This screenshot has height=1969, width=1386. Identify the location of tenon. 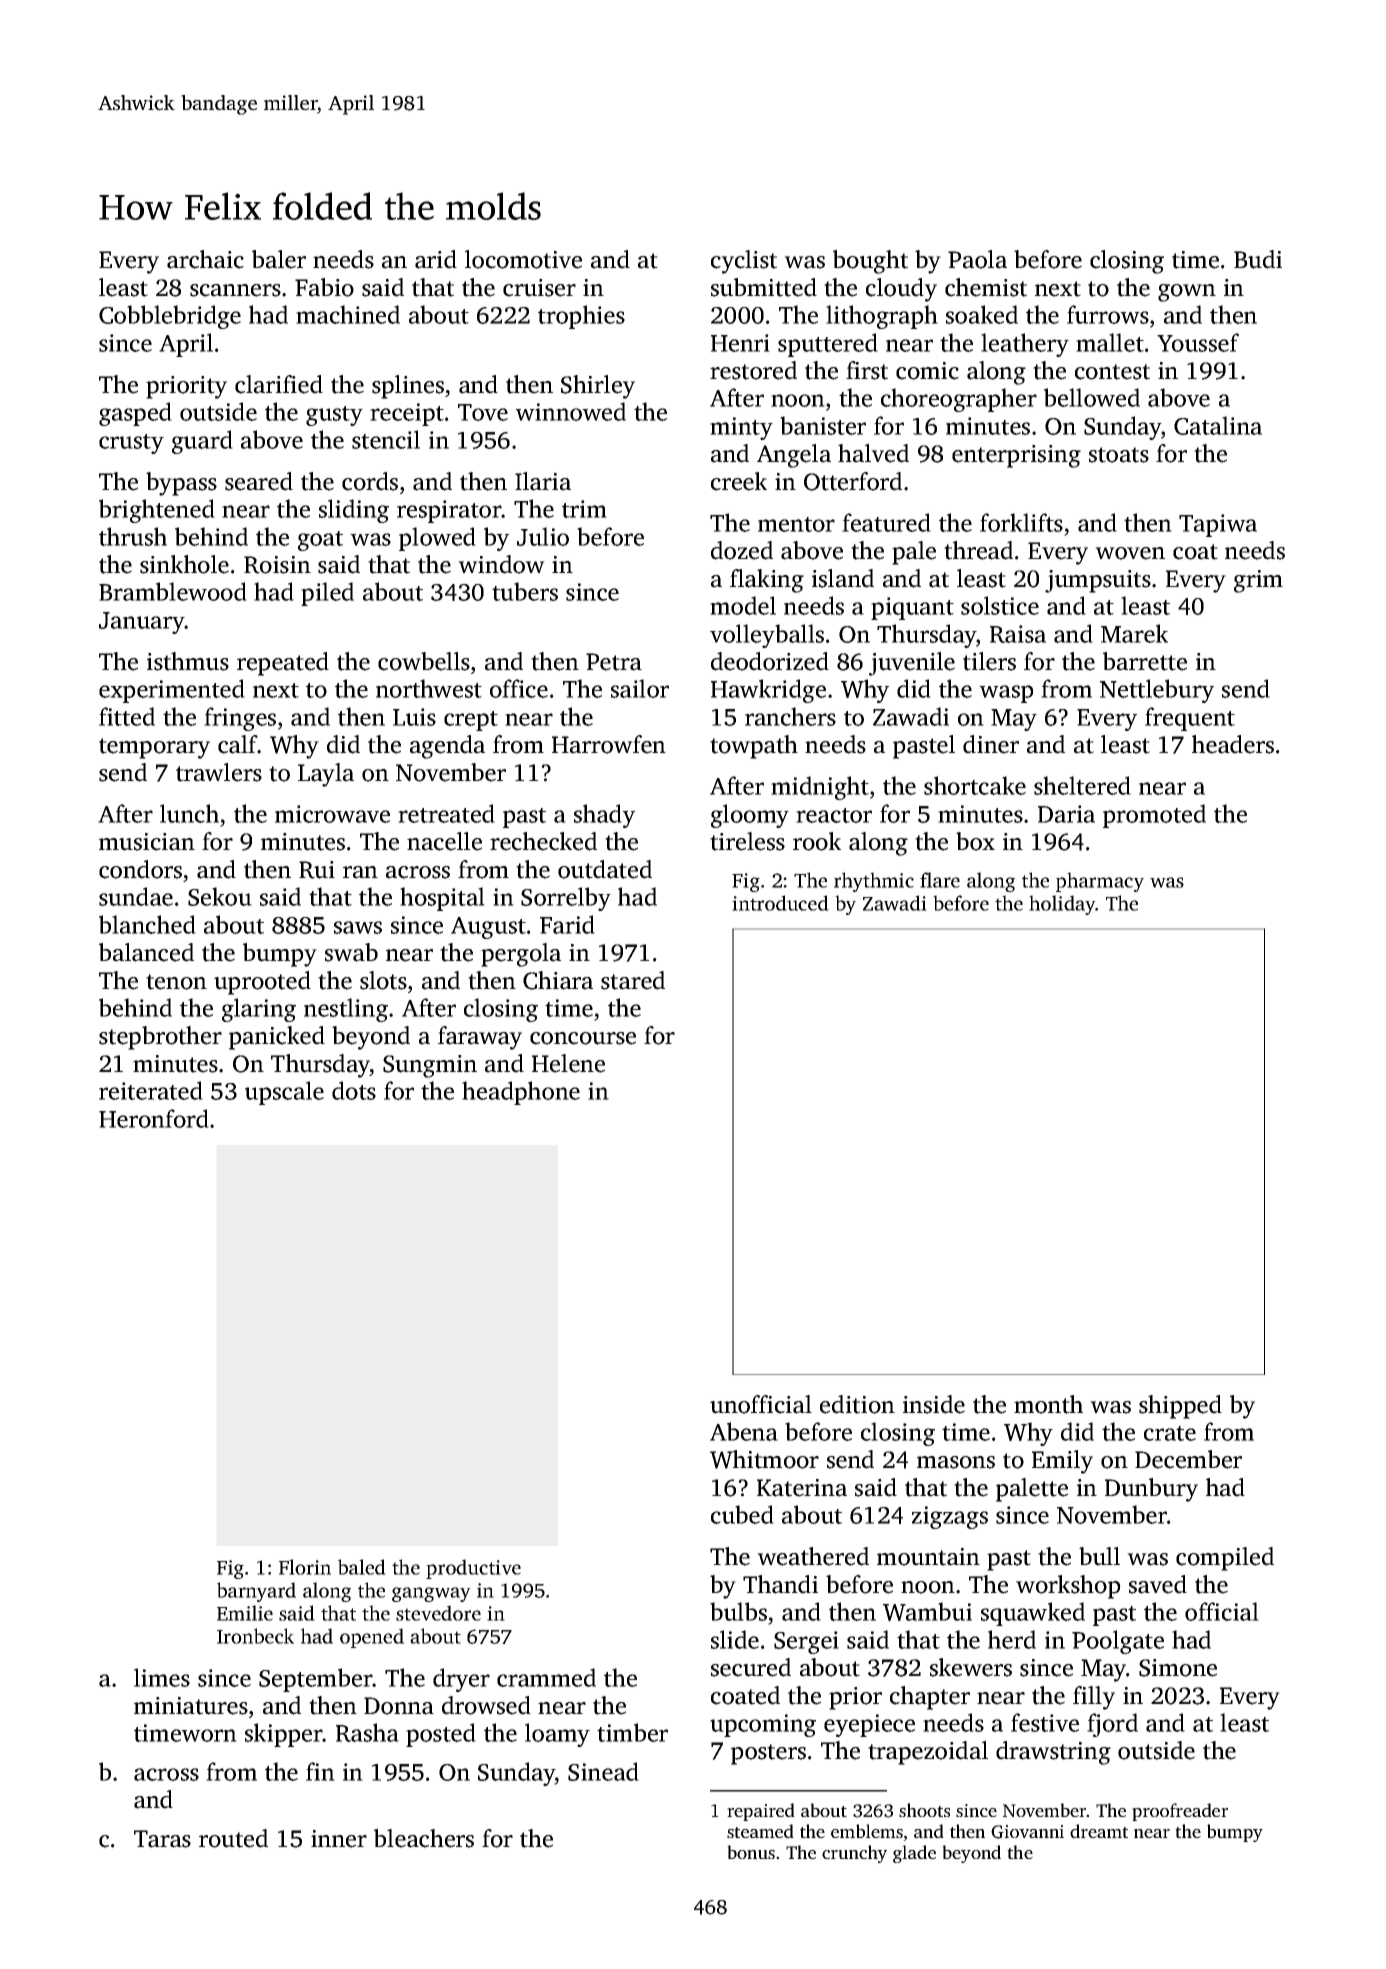
(176, 982).
